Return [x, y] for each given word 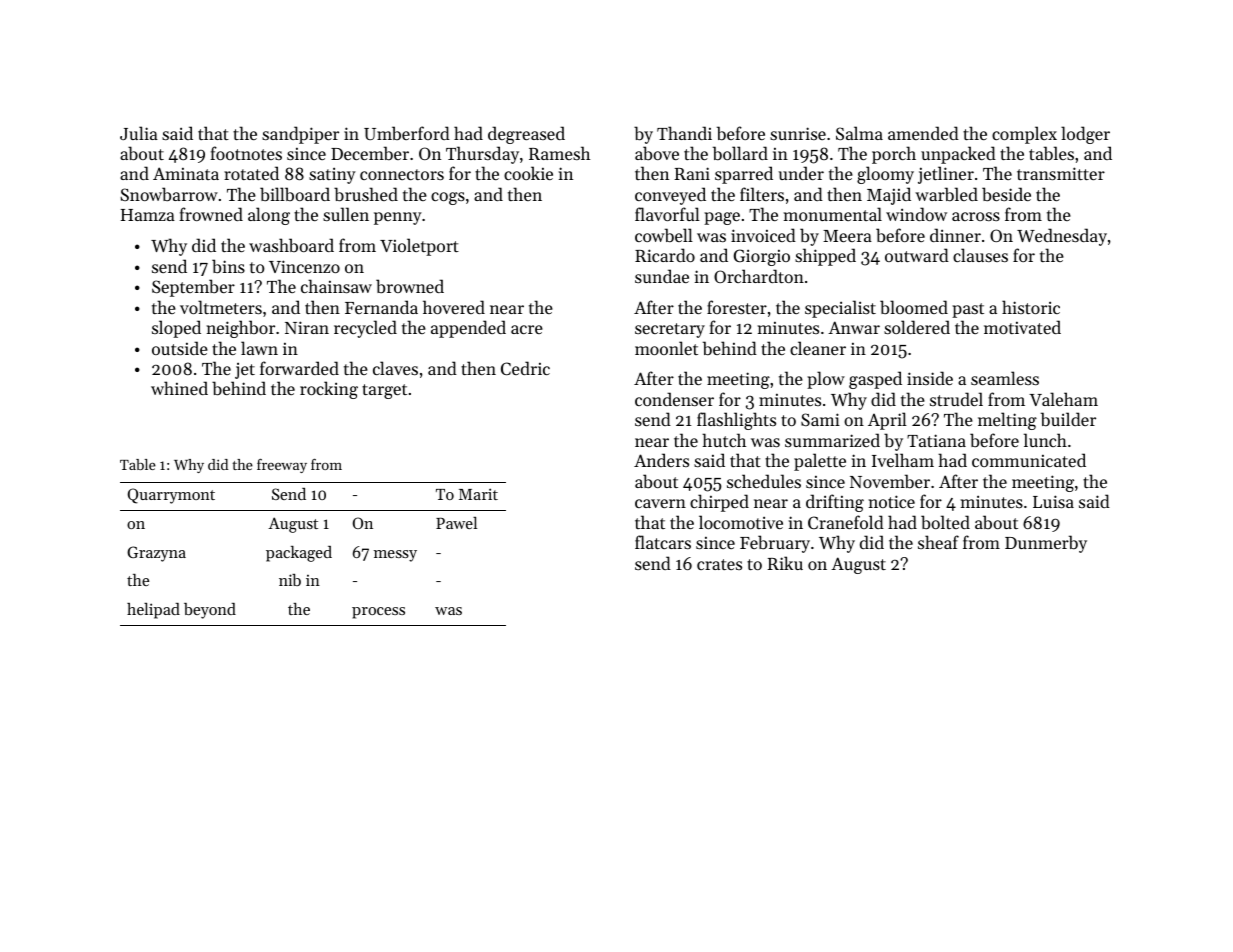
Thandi [684, 133]
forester [737, 307]
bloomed [914, 307]
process [378, 613]
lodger [1085, 135]
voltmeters [221, 307]
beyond [210, 611]
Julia [139, 133]
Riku [785, 563]
